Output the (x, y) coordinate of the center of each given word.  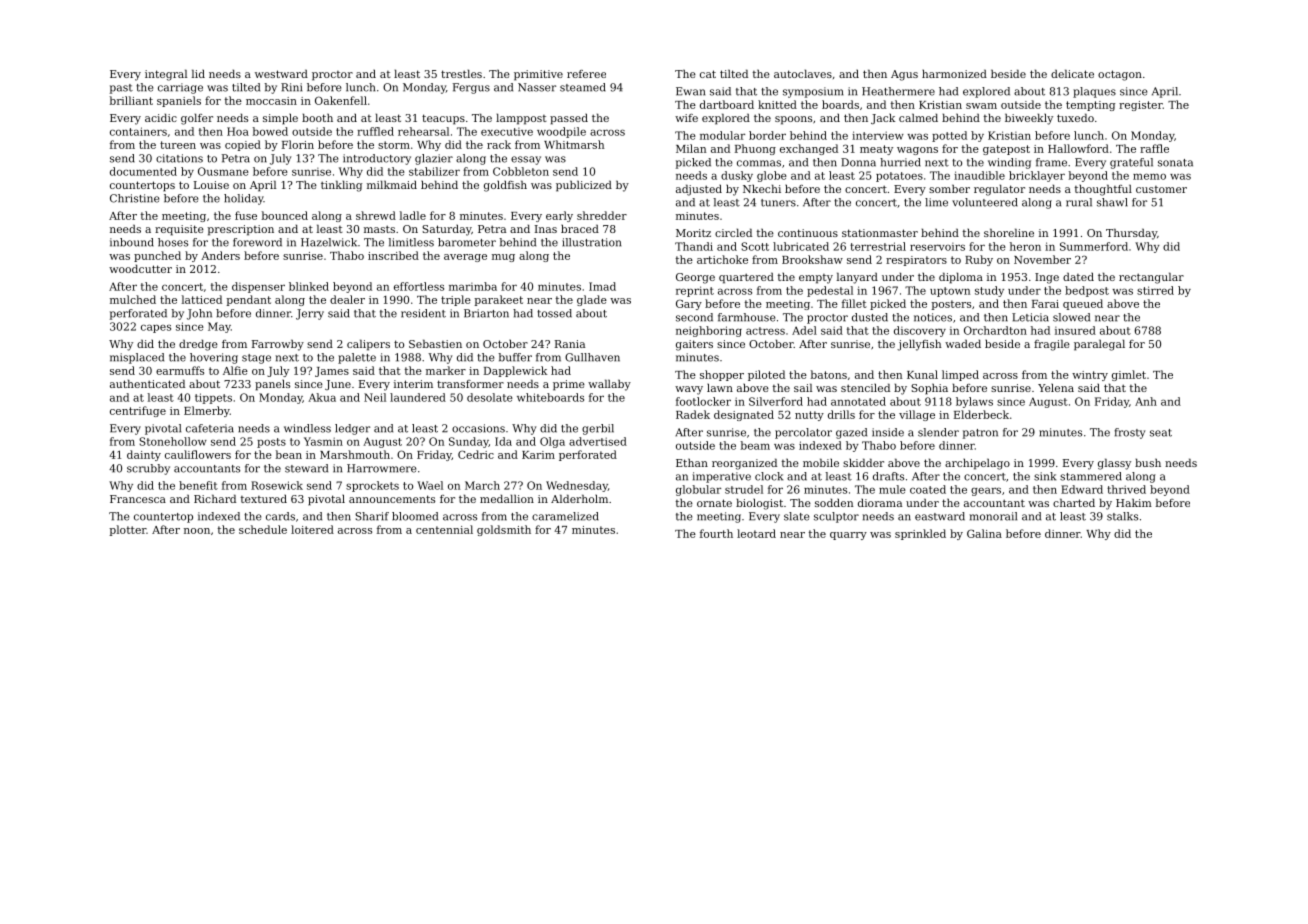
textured (263, 499)
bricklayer (1037, 176)
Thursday (1131, 234)
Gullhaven (592, 357)
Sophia (929, 389)
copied (243, 145)
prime (569, 385)
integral (166, 75)
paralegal (1099, 345)
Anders (220, 255)
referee (586, 74)
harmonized (954, 73)
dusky (737, 176)
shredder (602, 215)
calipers (368, 345)
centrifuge (138, 411)
